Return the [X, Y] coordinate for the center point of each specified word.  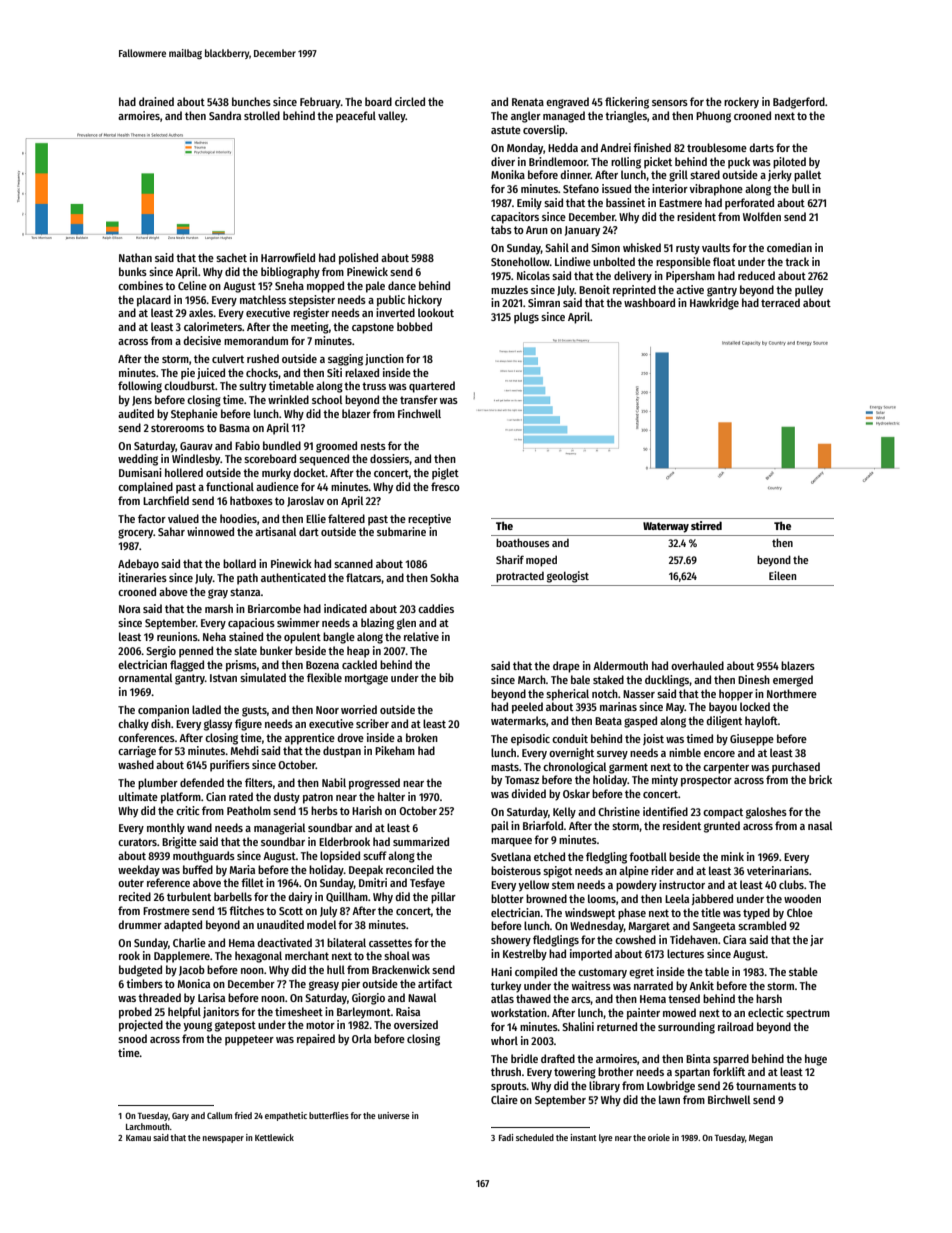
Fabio [247, 445]
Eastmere [680, 203]
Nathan [135, 257]
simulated [263, 677]
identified [665, 811]
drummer [140, 924]
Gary [180, 1116]
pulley [809, 291]
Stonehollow [520, 261]
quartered [432, 387]
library [604, 1087]
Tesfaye [427, 884]
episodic [530, 740]
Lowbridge [671, 1087]
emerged [793, 681]
